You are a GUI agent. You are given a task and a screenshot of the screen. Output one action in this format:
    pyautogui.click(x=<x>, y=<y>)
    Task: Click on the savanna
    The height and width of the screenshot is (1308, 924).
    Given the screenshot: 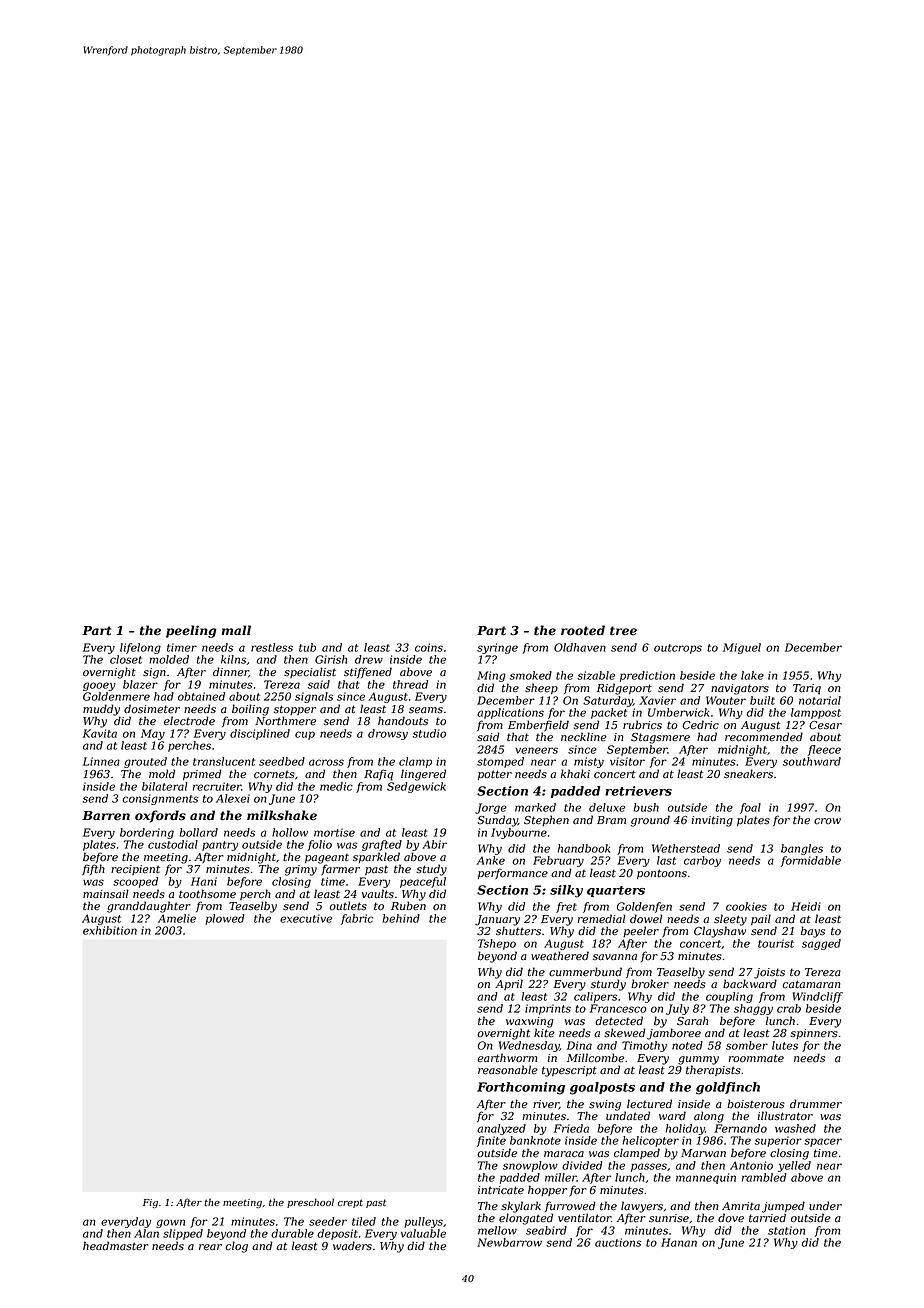 What is the action you would take?
    pyautogui.click(x=615, y=957)
